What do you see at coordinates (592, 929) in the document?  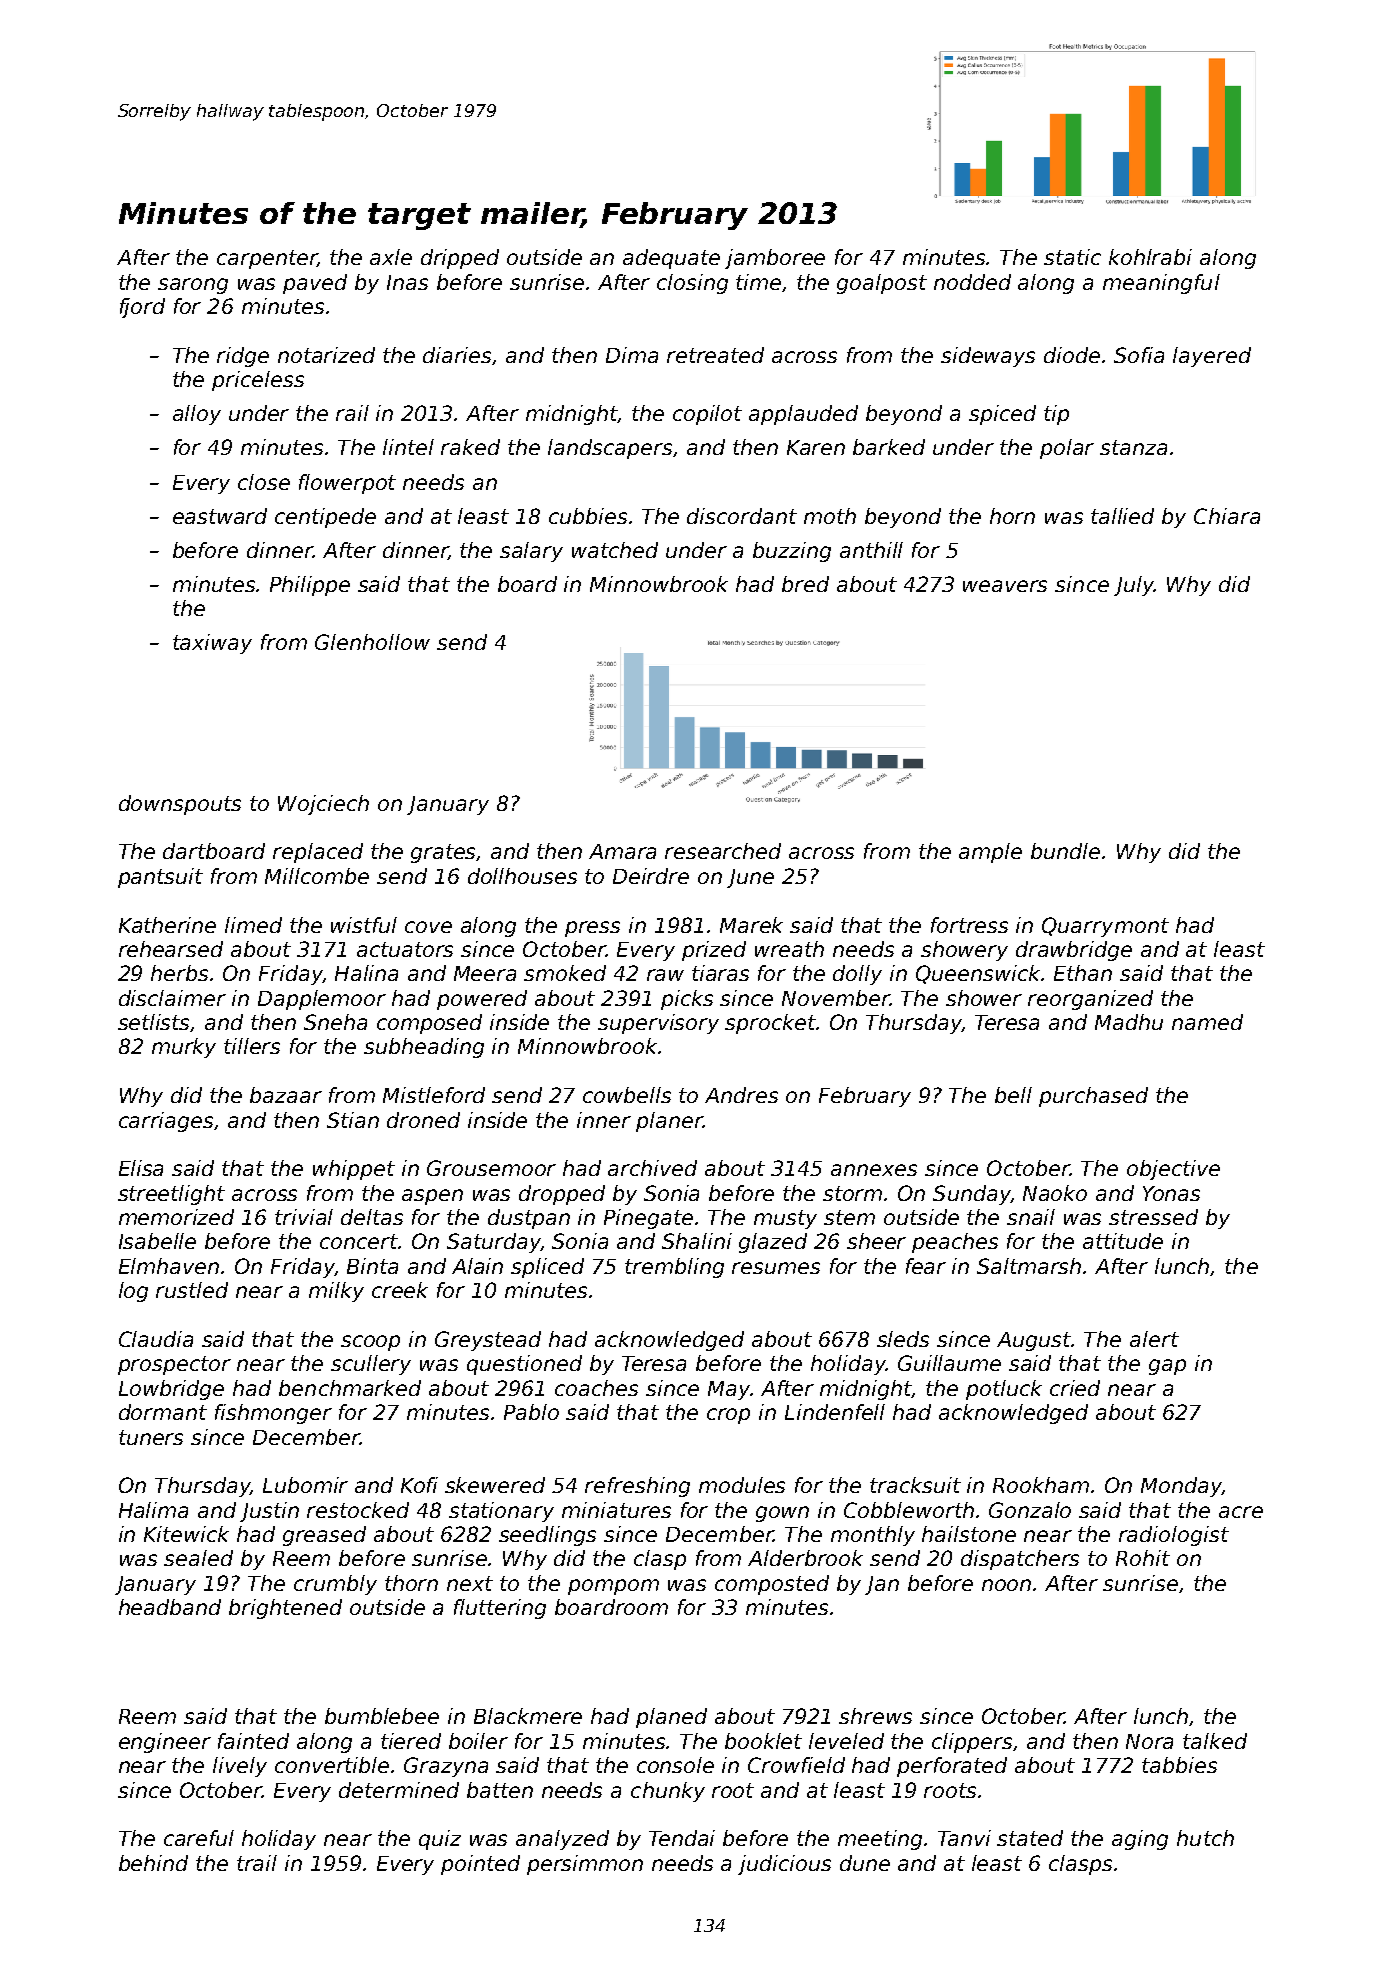 I see `press` at bounding box center [592, 929].
